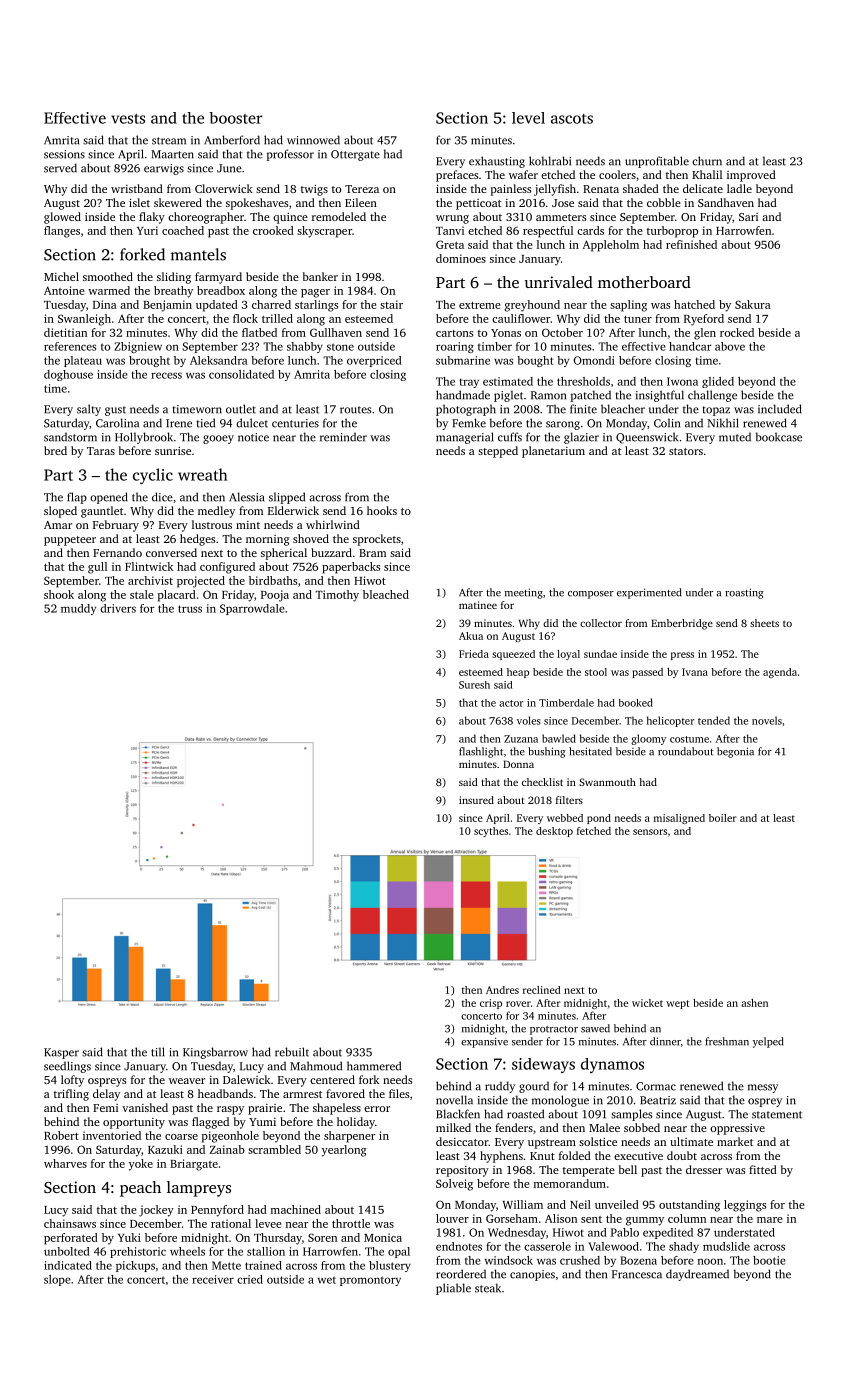  Describe the element at coordinates (753, 304) in the screenshot. I see `Sakura` at that location.
